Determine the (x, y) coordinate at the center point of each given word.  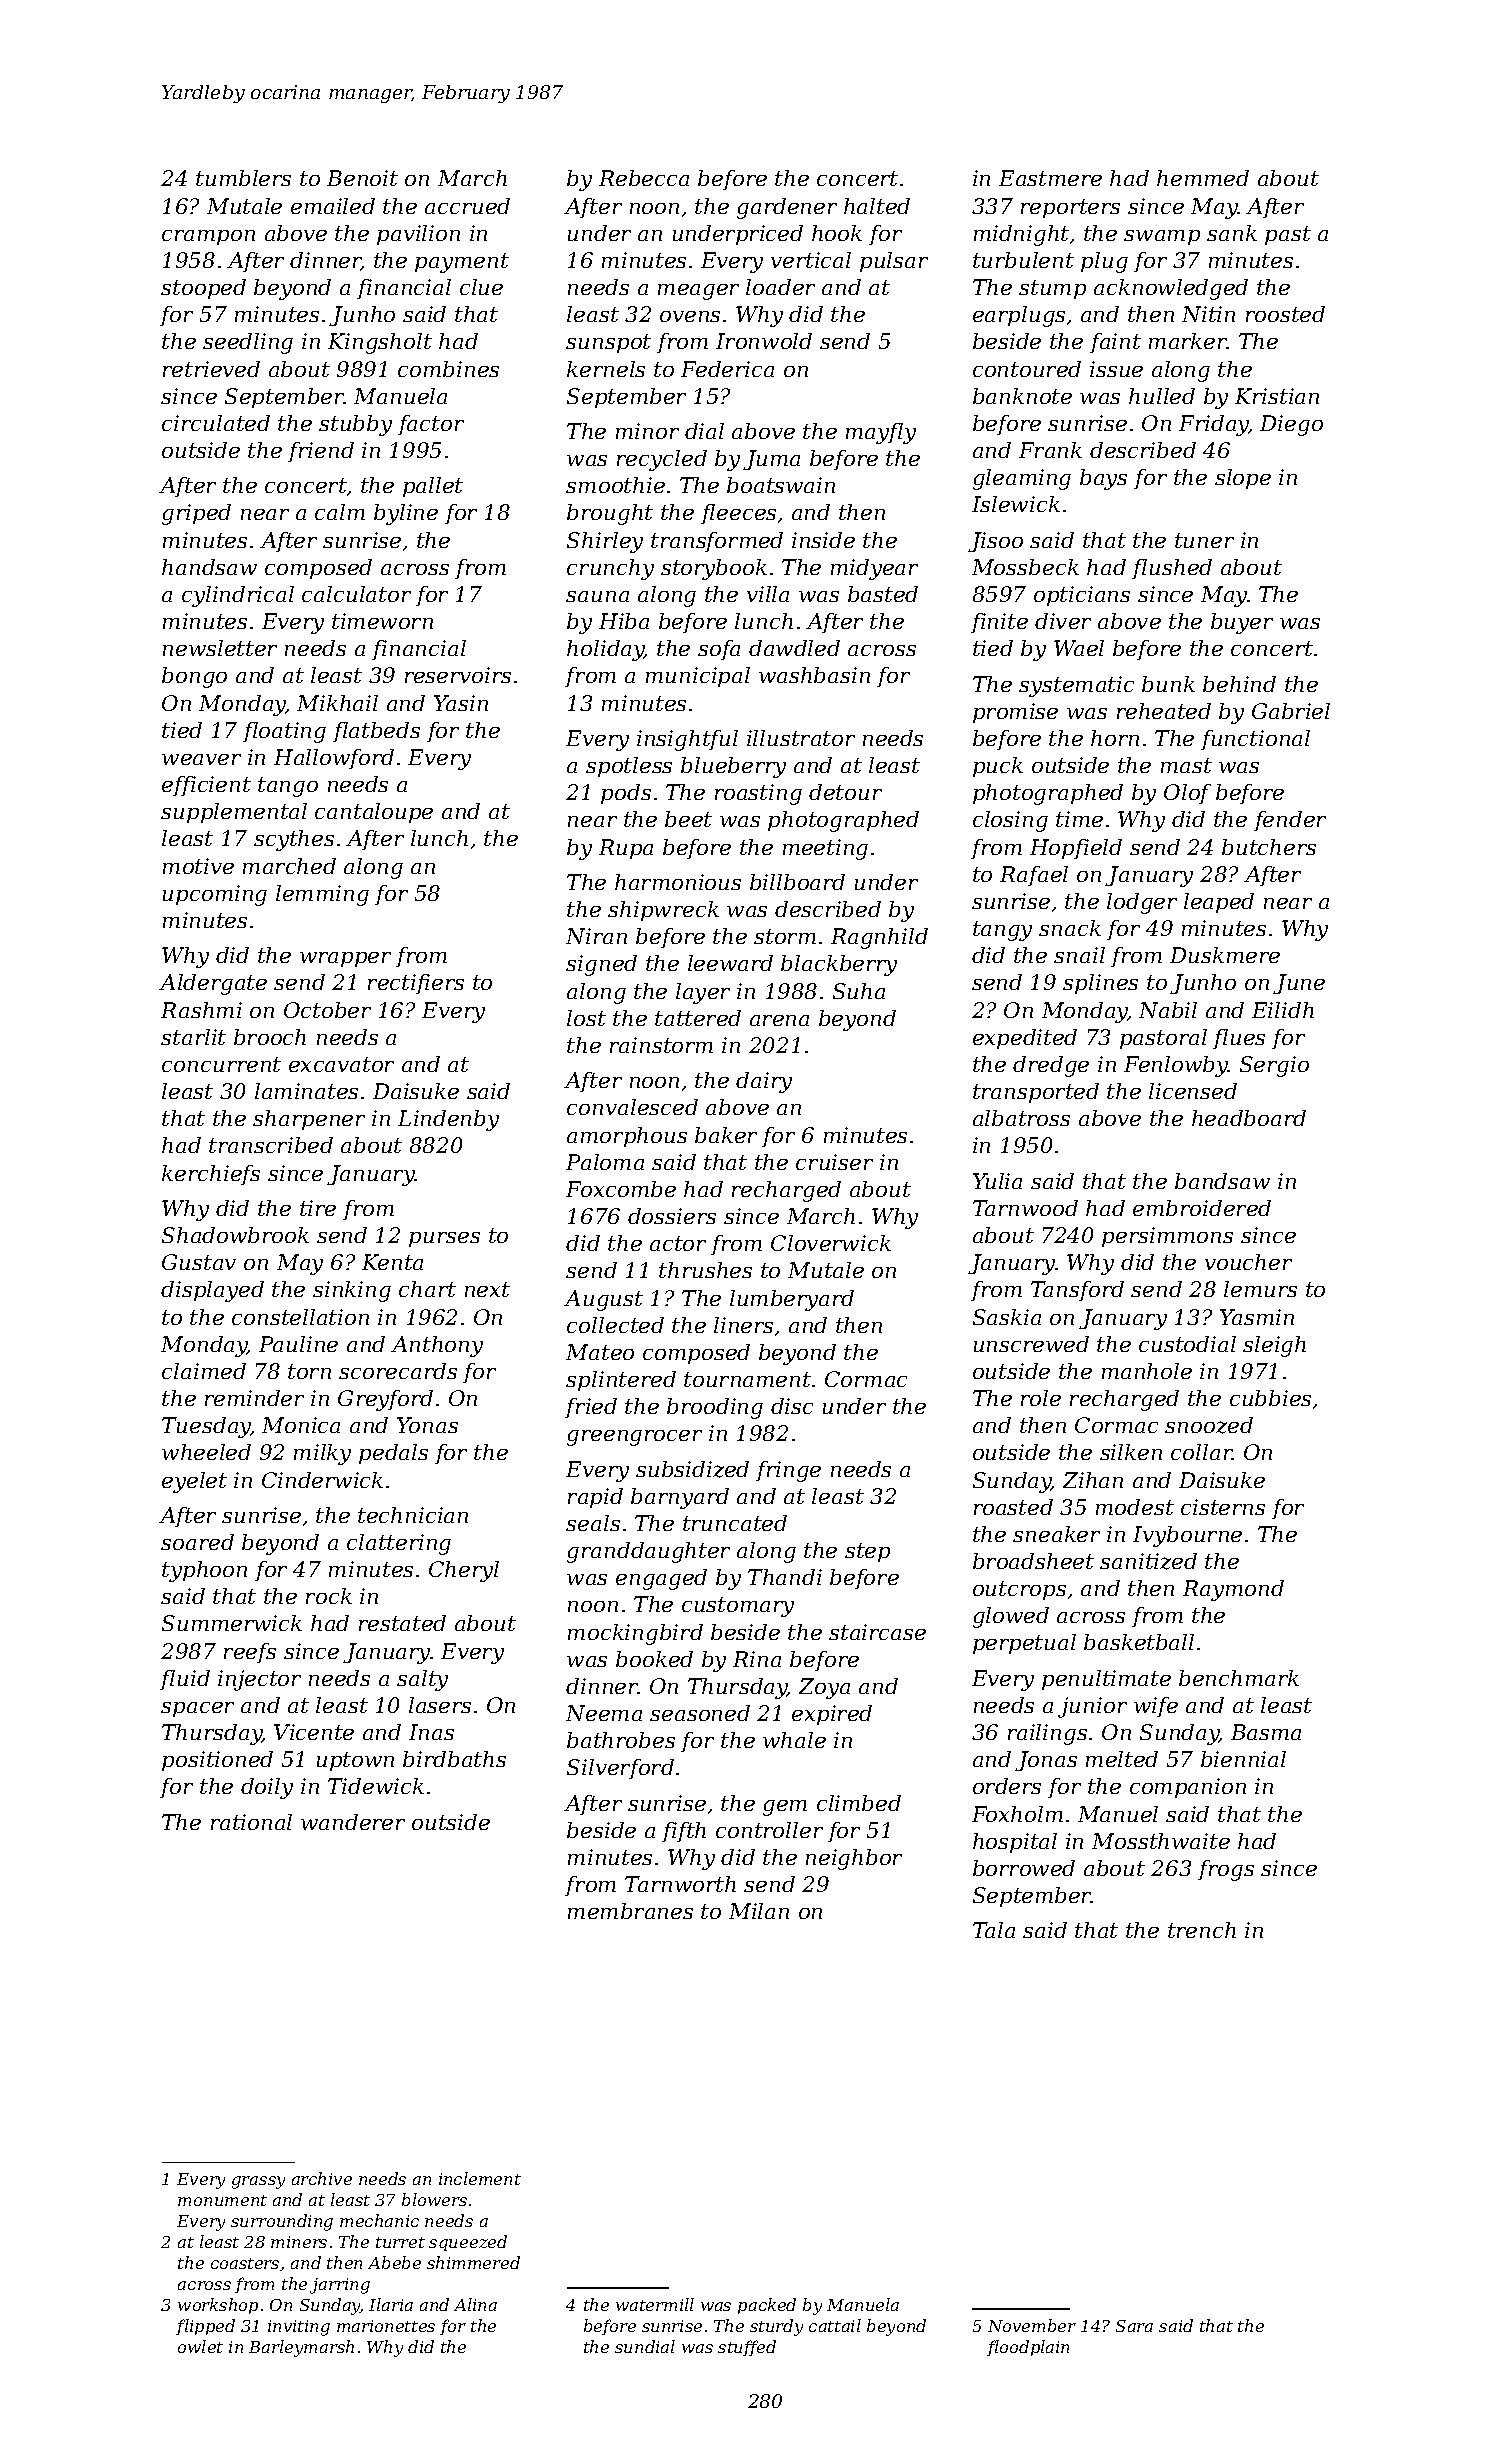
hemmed (1203, 178)
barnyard (680, 1498)
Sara (1134, 2326)
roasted (1013, 1507)
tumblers (243, 178)
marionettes (386, 2326)
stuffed (747, 2348)
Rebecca (644, 178)
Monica (301, 1425)
